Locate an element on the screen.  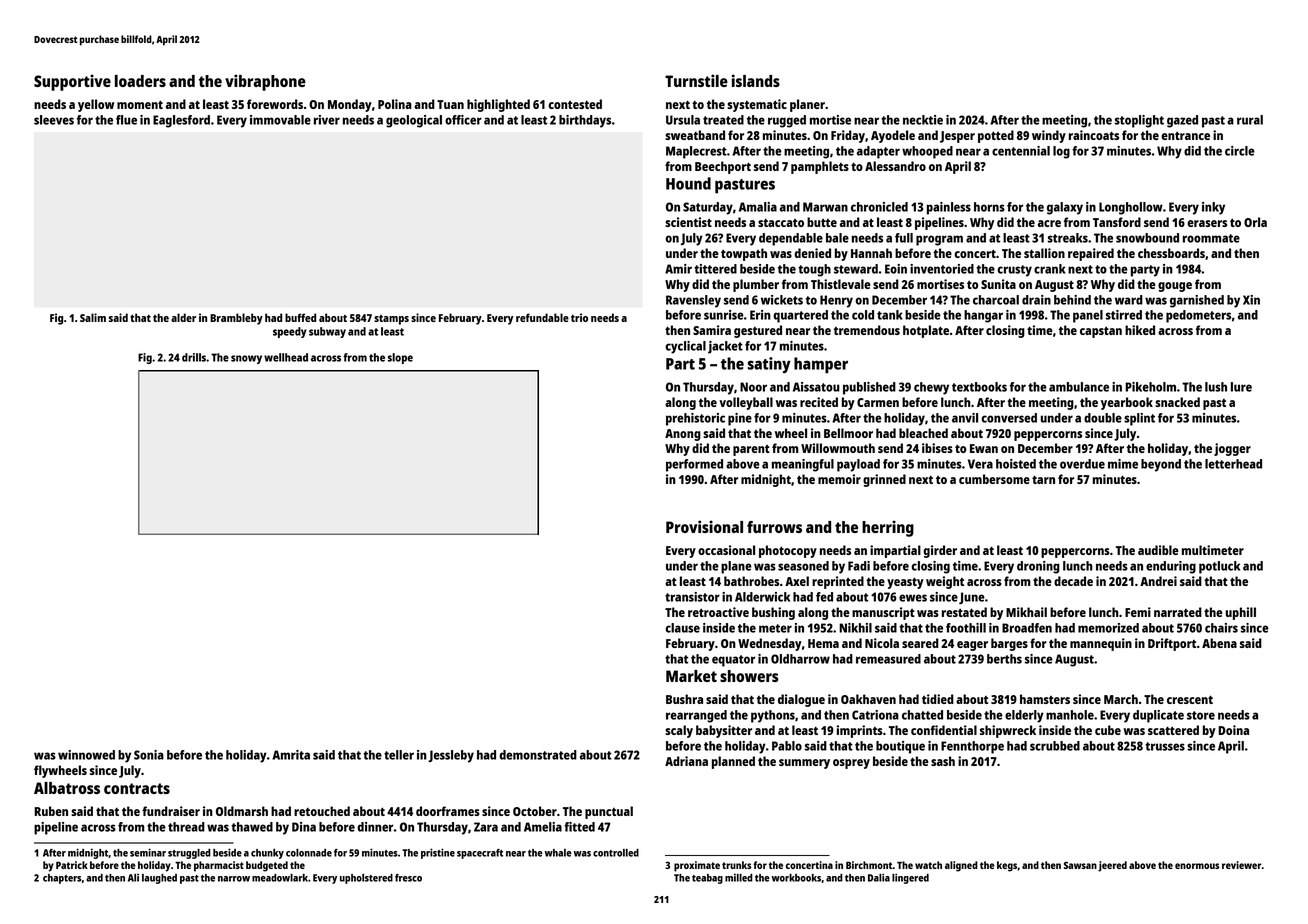
conversed is located at coordinates (1009, 418).
